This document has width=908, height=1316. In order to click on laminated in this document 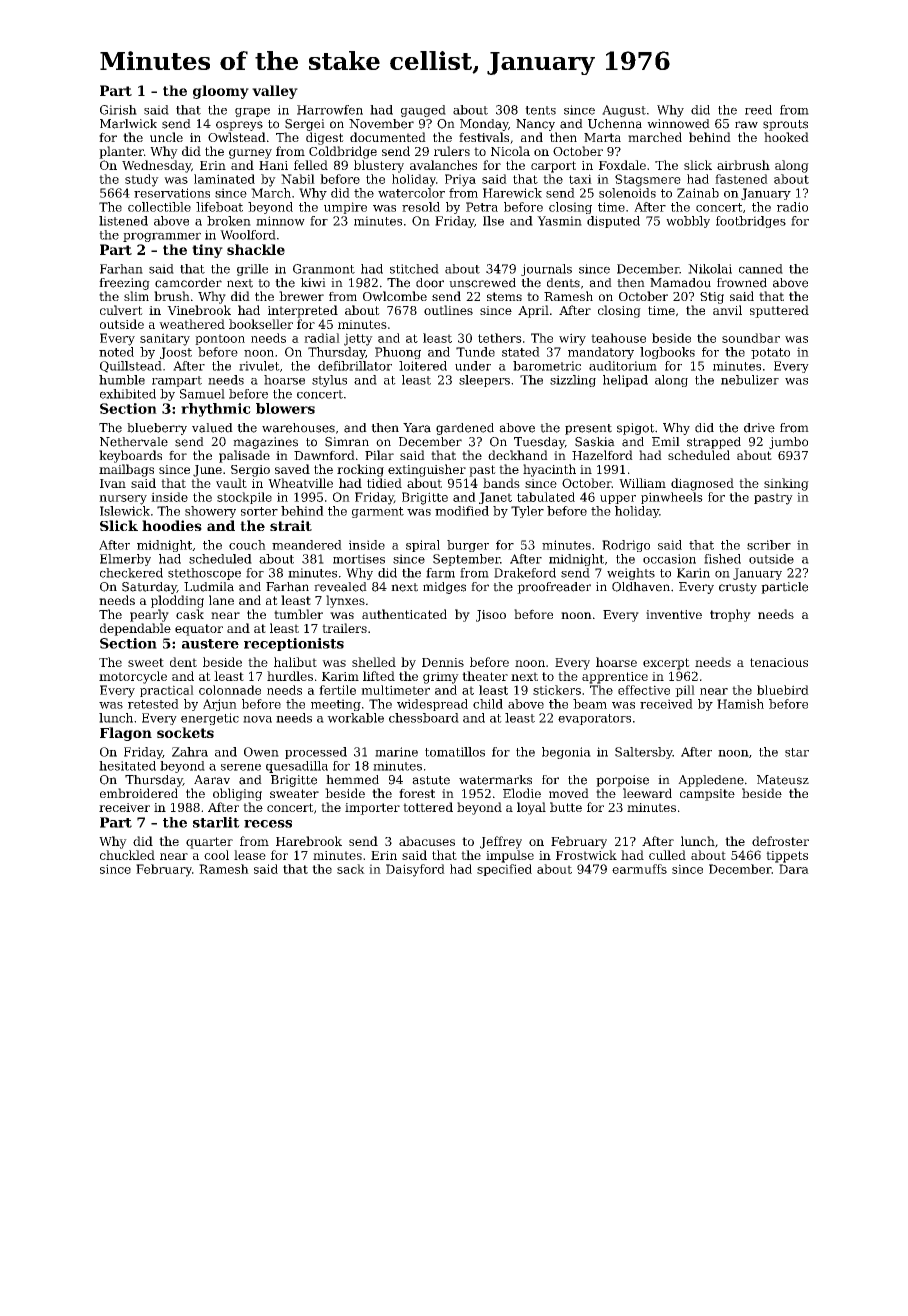, I will do `click(224, 179)`.
